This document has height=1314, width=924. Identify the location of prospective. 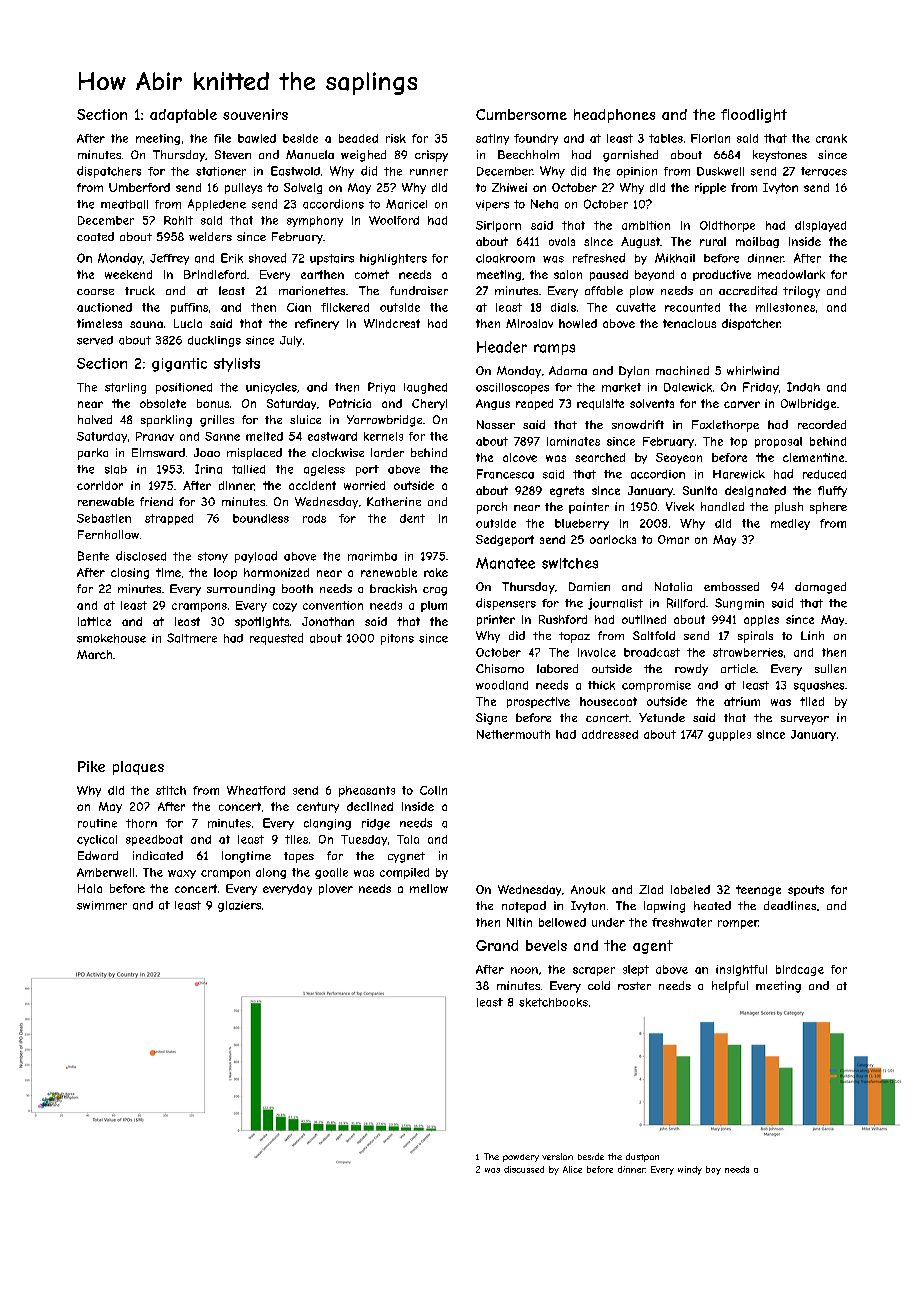
(538, 702).
